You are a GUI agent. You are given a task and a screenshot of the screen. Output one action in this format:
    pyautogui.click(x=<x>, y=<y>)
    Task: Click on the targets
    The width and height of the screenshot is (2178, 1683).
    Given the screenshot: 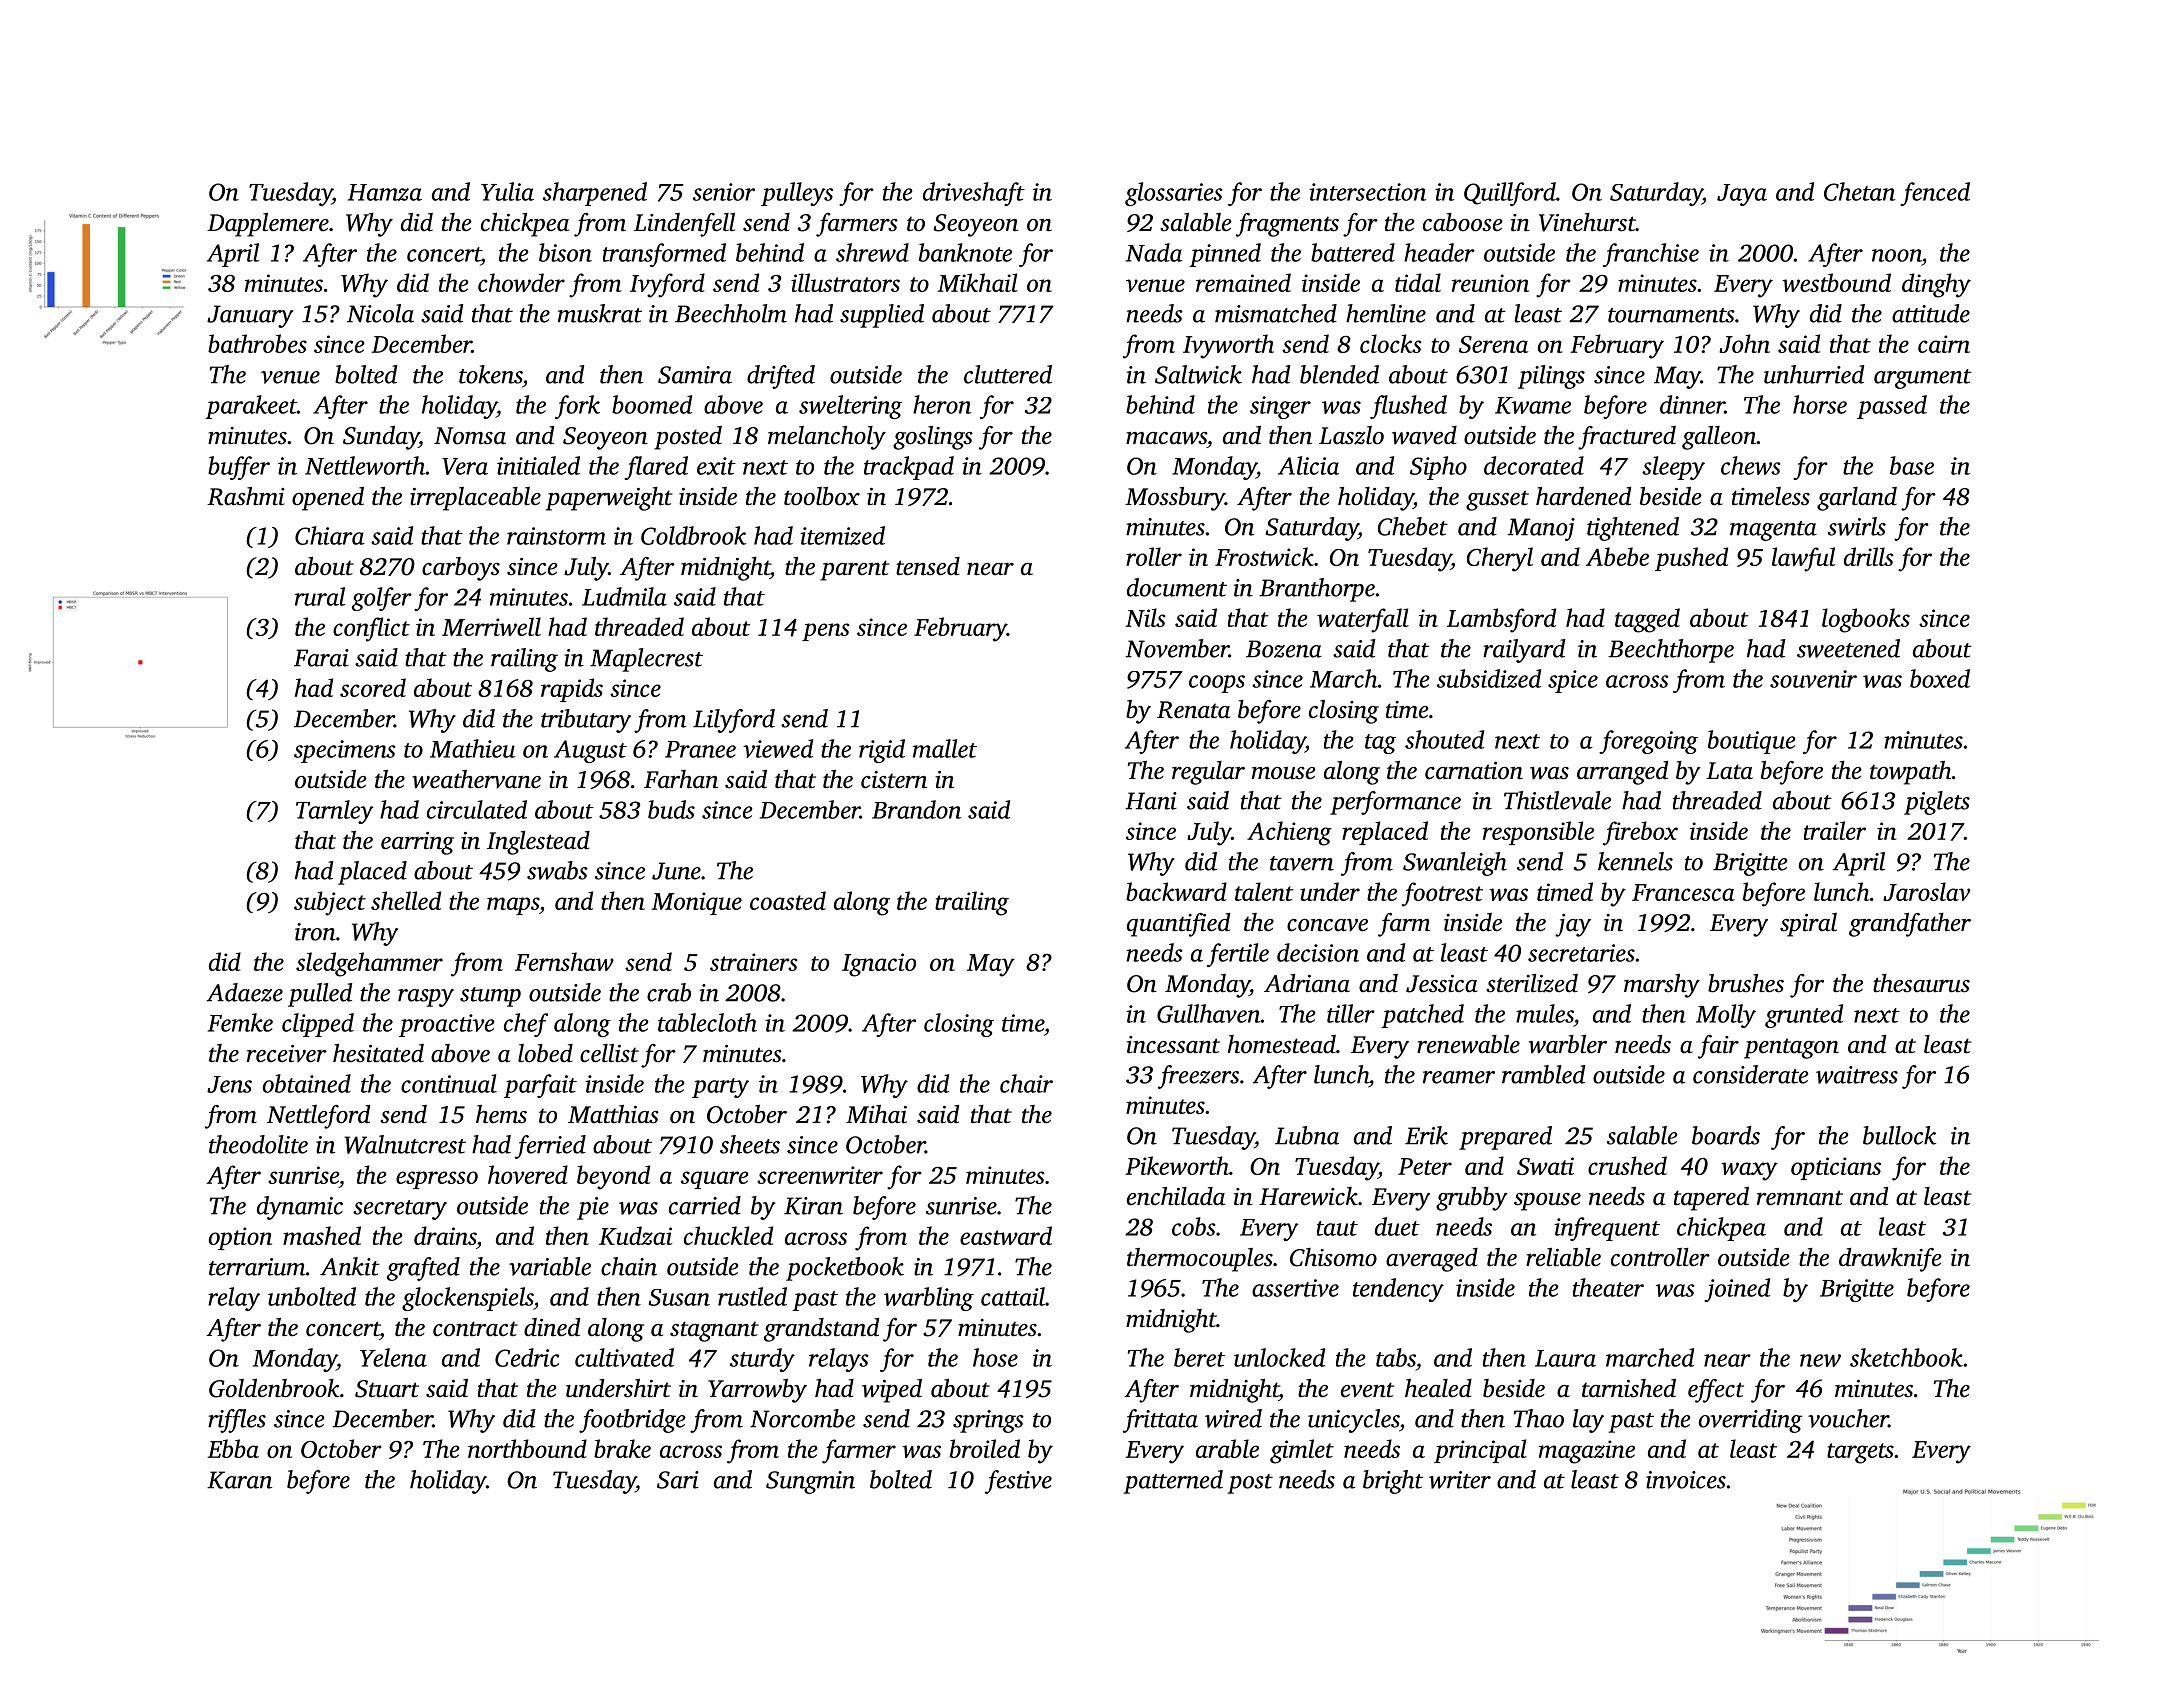 What is the action you would take?
    pyautogui.click(x=1860, y=1453)
